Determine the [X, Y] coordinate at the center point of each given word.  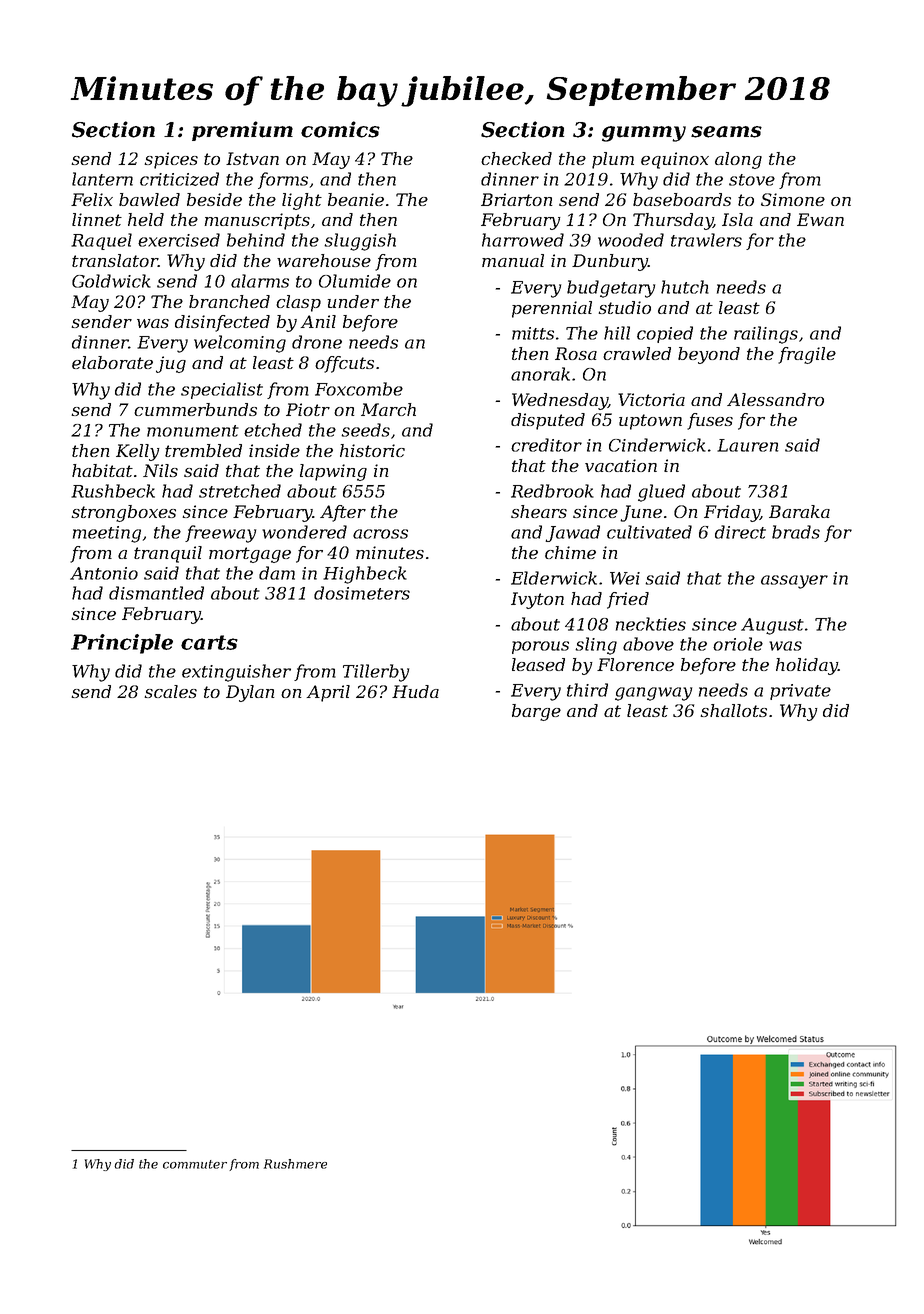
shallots [733, 710]
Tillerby [376, 673]
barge [536, 712]
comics [340, 129]
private [800, 692]
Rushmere [295, 1164]
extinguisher [236, 673]
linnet [97, 219]
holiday [807, 666]
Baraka [799, 511]
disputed [548, 421]
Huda [415, 691]
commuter [195, 1164]
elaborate [112, 362]
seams [726, 132]
